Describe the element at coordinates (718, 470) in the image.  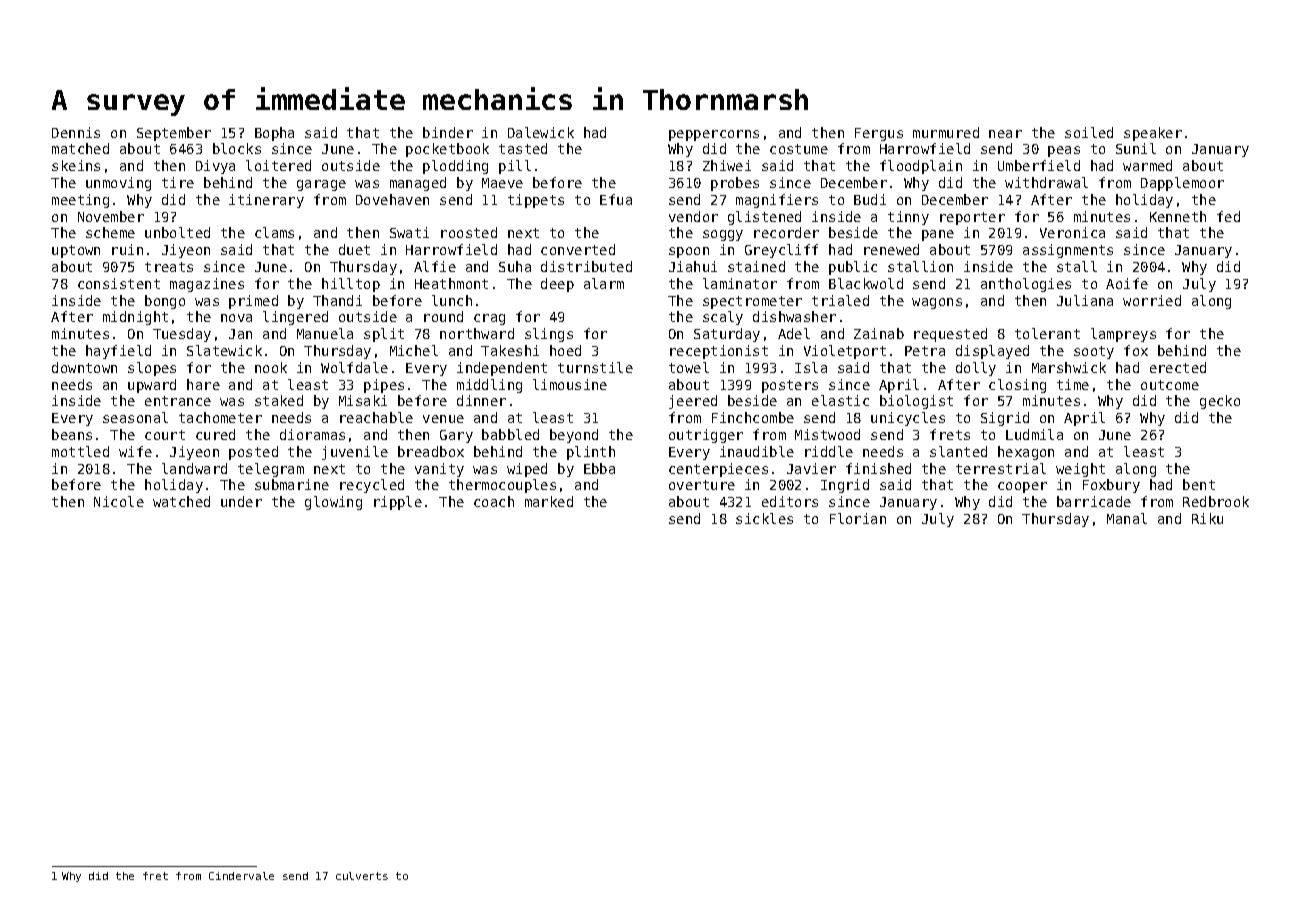
I see `centerpieces` at that location.
